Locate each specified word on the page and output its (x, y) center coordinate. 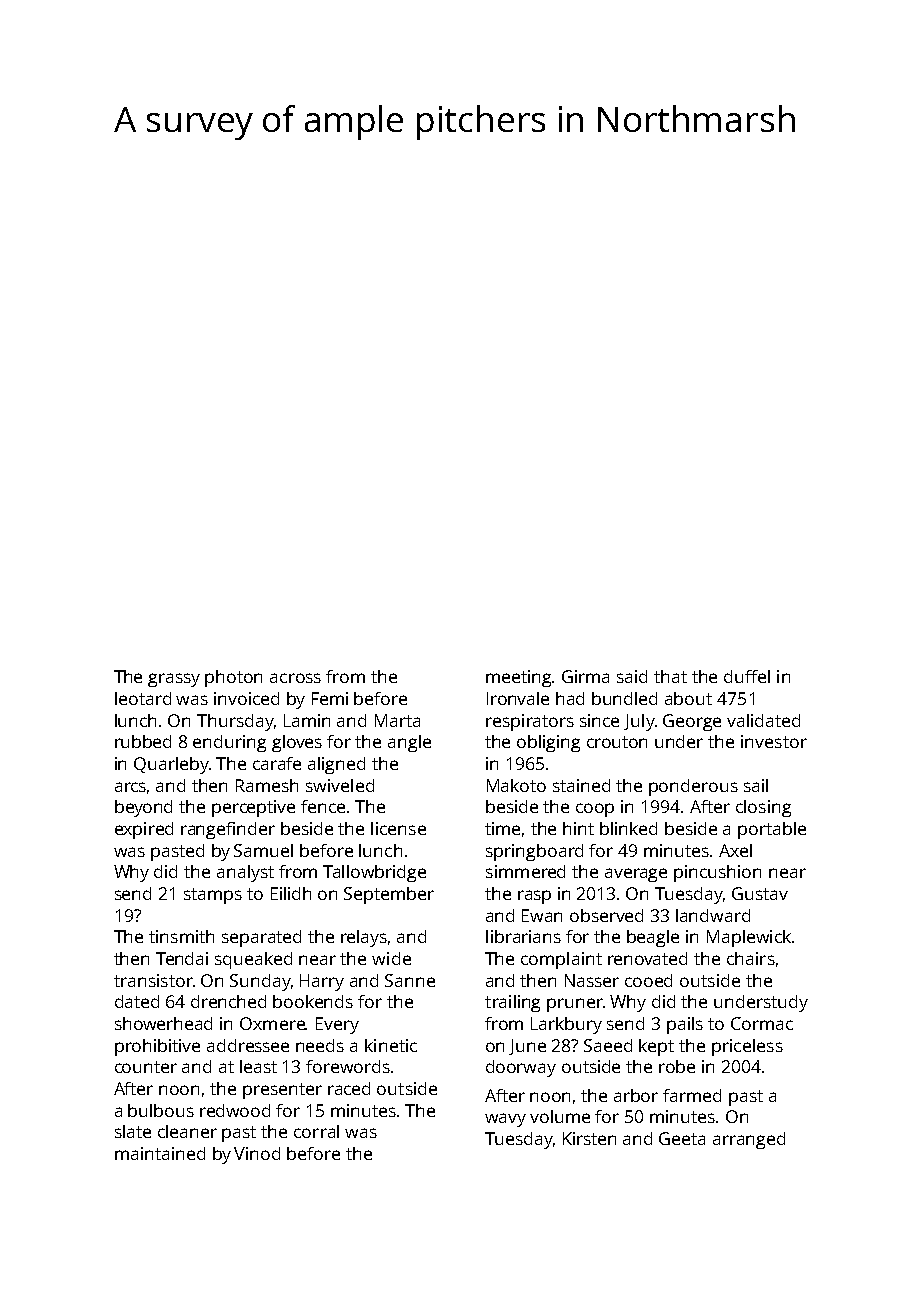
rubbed (143, 741)
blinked (628, 828)
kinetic (391, 1045)
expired (144, 830)
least (258, 1066)
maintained (160, 1153)
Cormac (762, 1023)
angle (409, 743)
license (398, 828)
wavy (505, 1120)
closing (763, 808)
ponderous (693, 787)
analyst (245, 873)
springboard (534, 852)
